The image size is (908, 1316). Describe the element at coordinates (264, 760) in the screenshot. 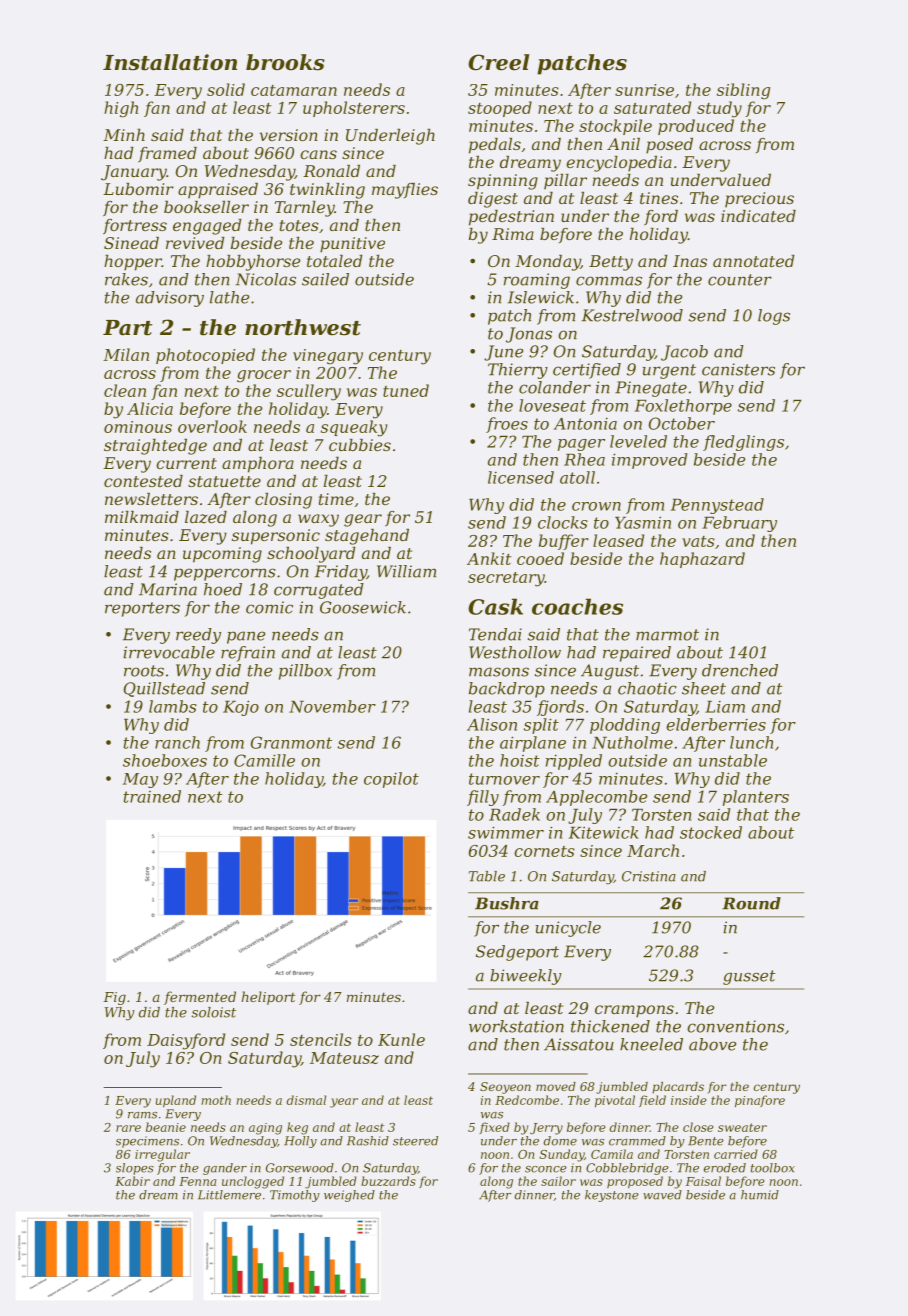

I see `Camille` at that location.
